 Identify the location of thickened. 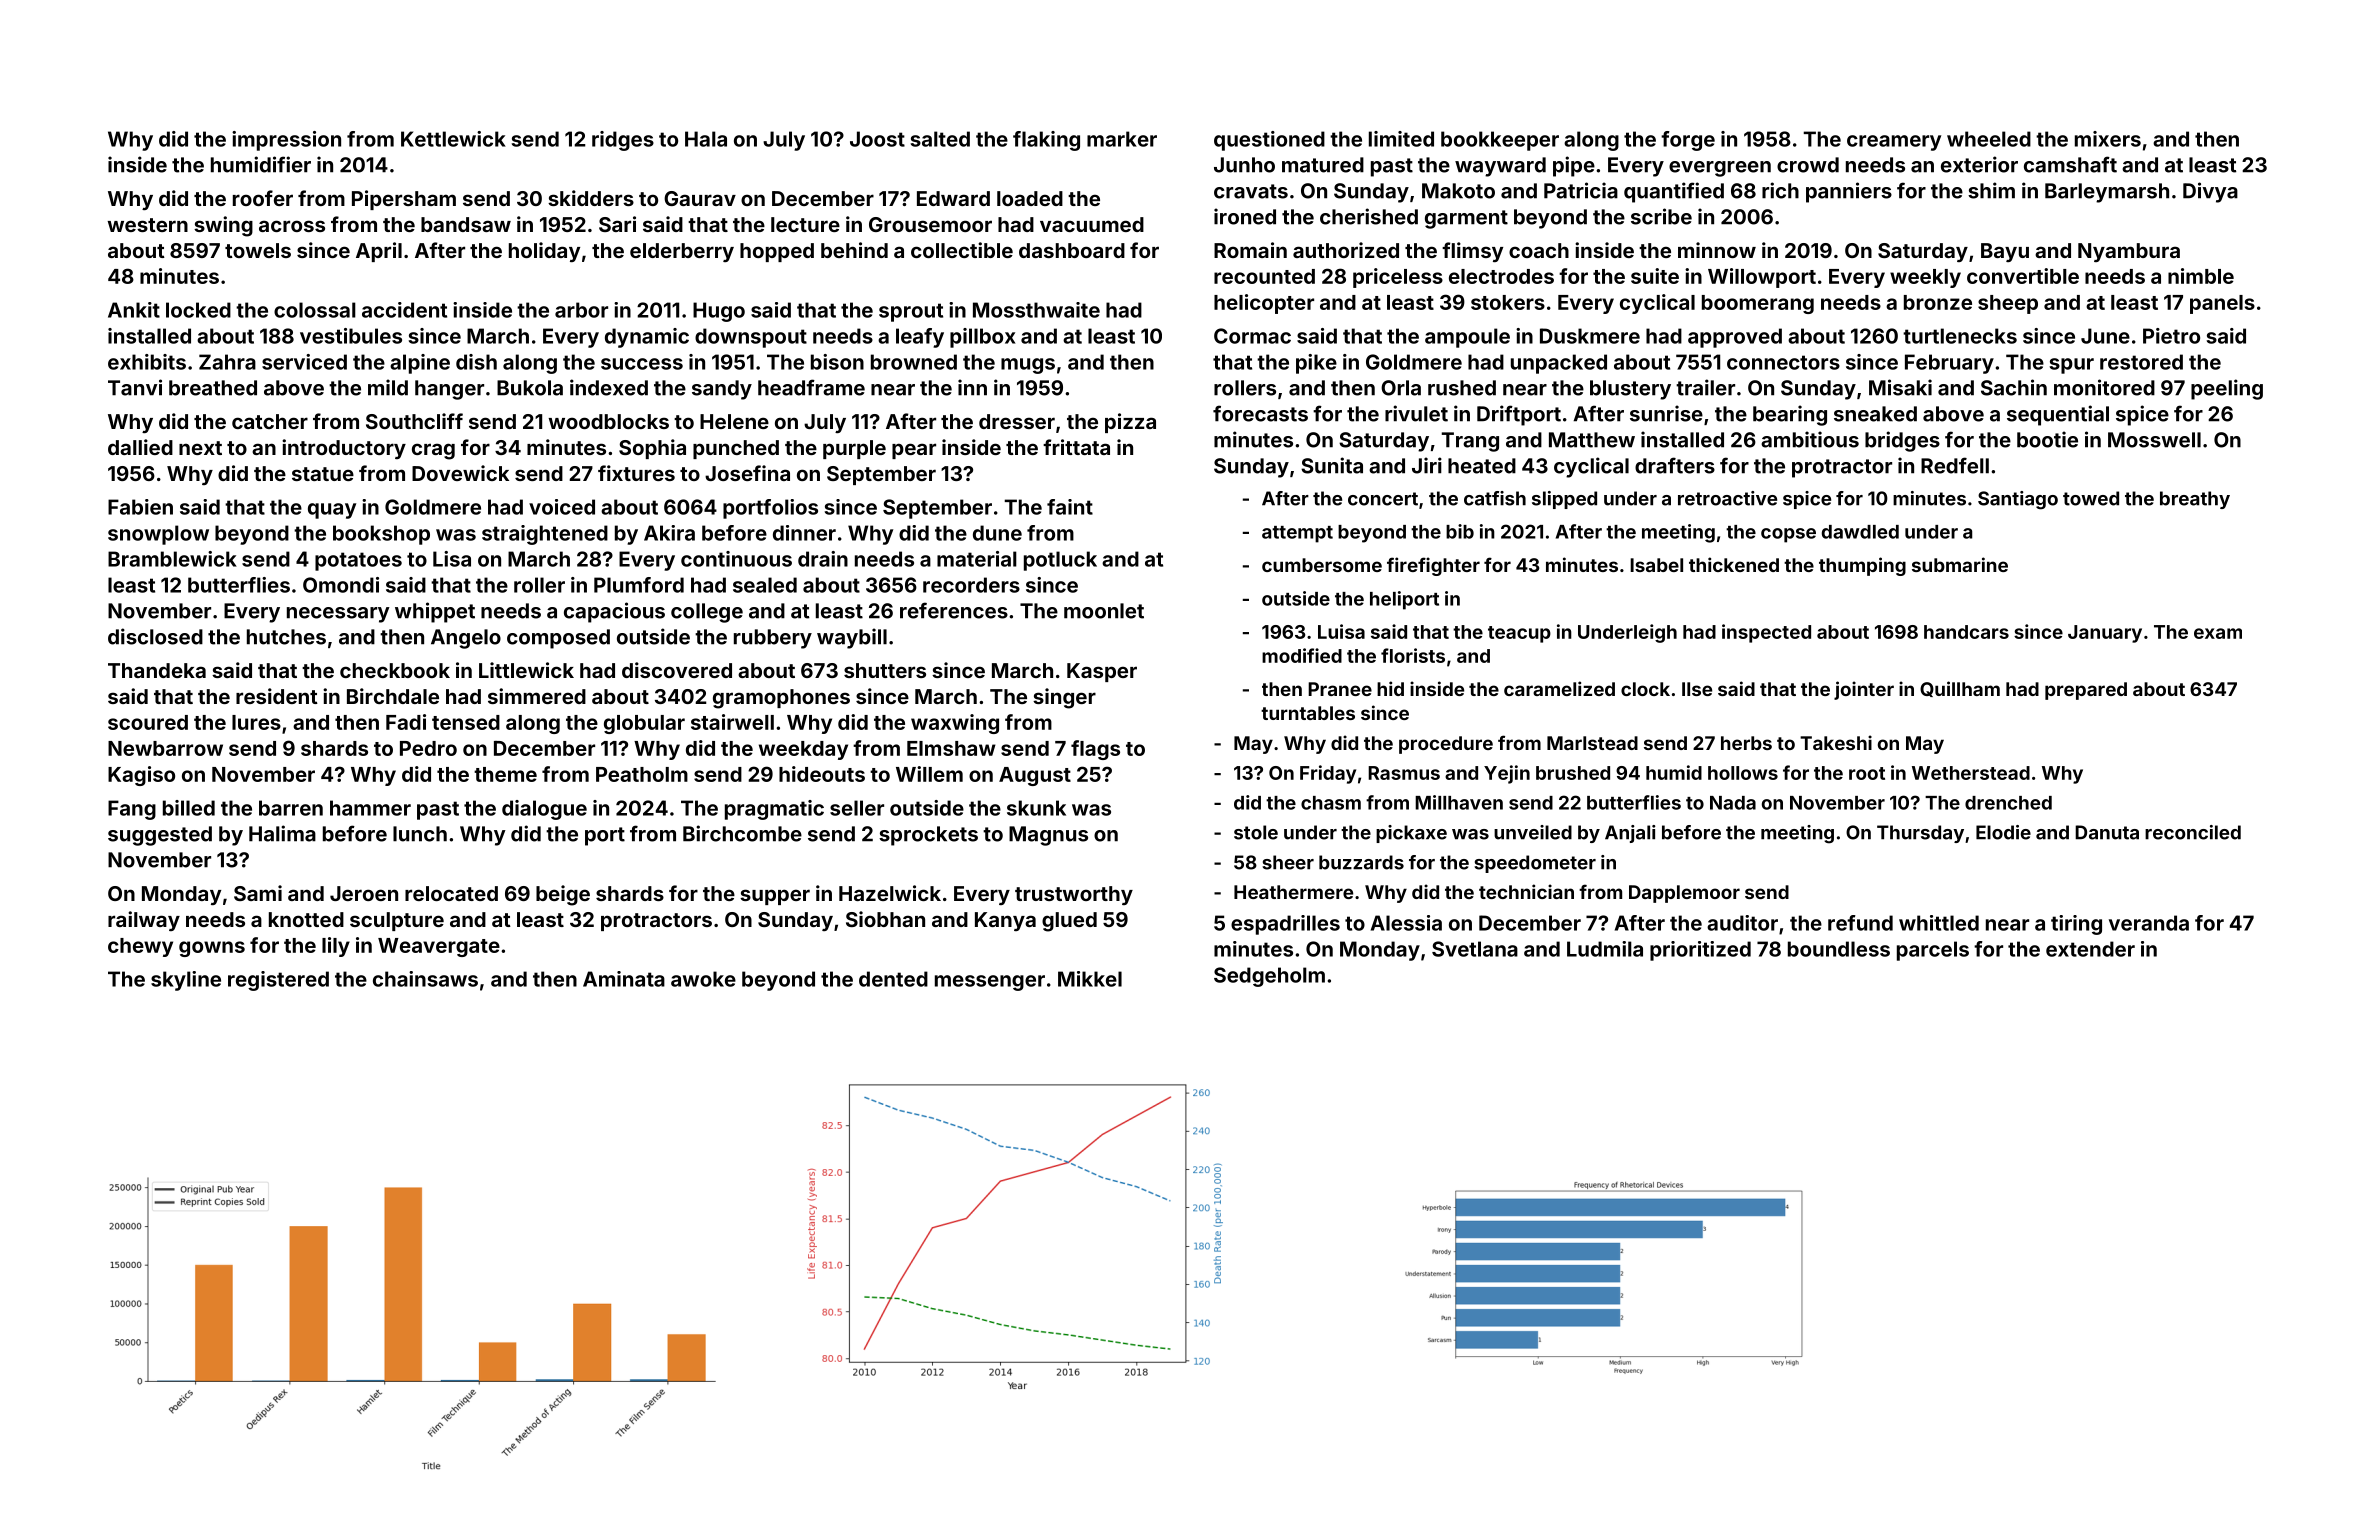
(1734, 564).
